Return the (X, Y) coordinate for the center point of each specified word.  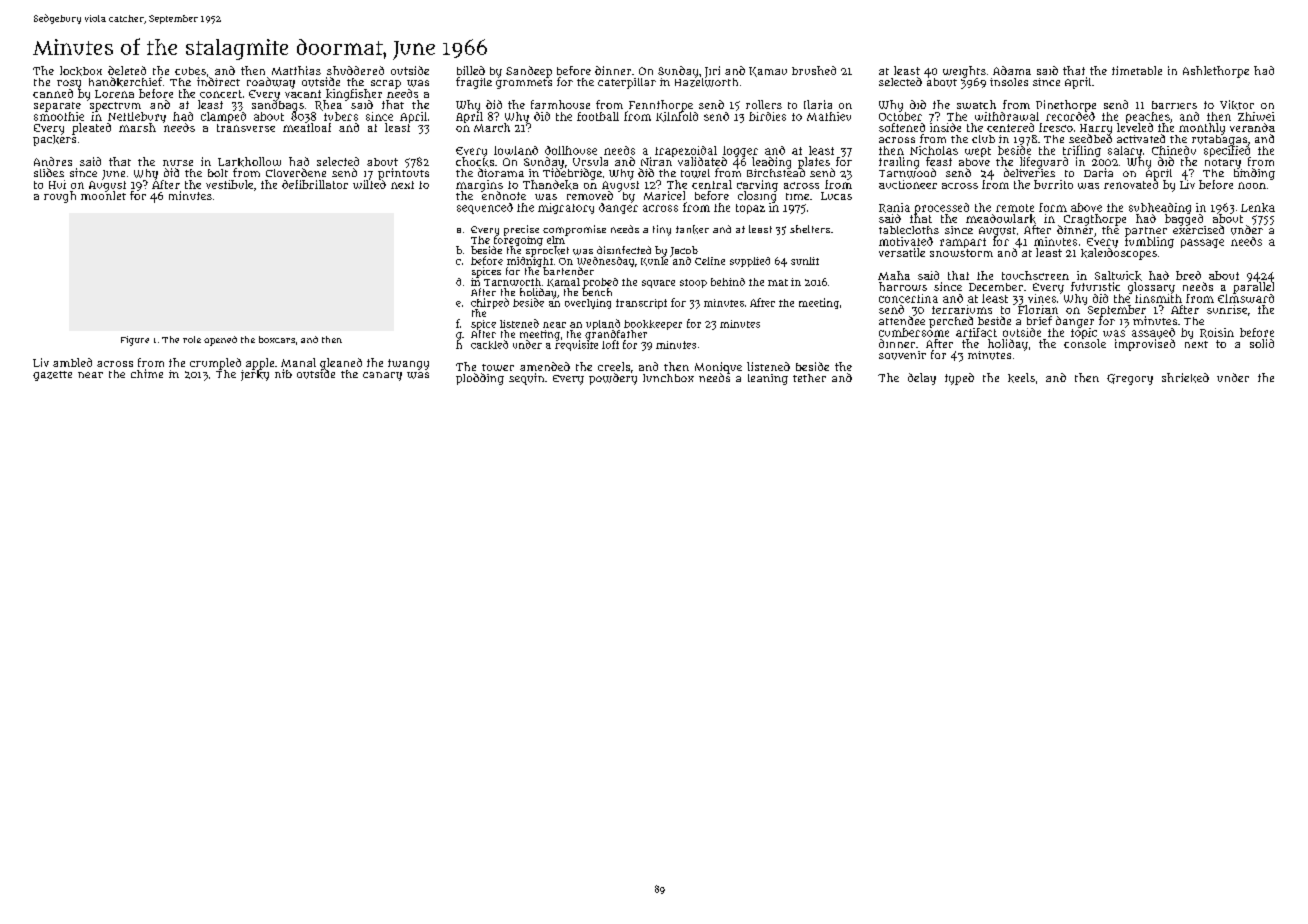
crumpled (215, 364)
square (658, 284)
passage (1202, 243)
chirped (490, 303)
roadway (271, 83)
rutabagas (1219, 140)
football (598, 116)
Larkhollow (249, 162)
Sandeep (529, 72)
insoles (1009, 82)
